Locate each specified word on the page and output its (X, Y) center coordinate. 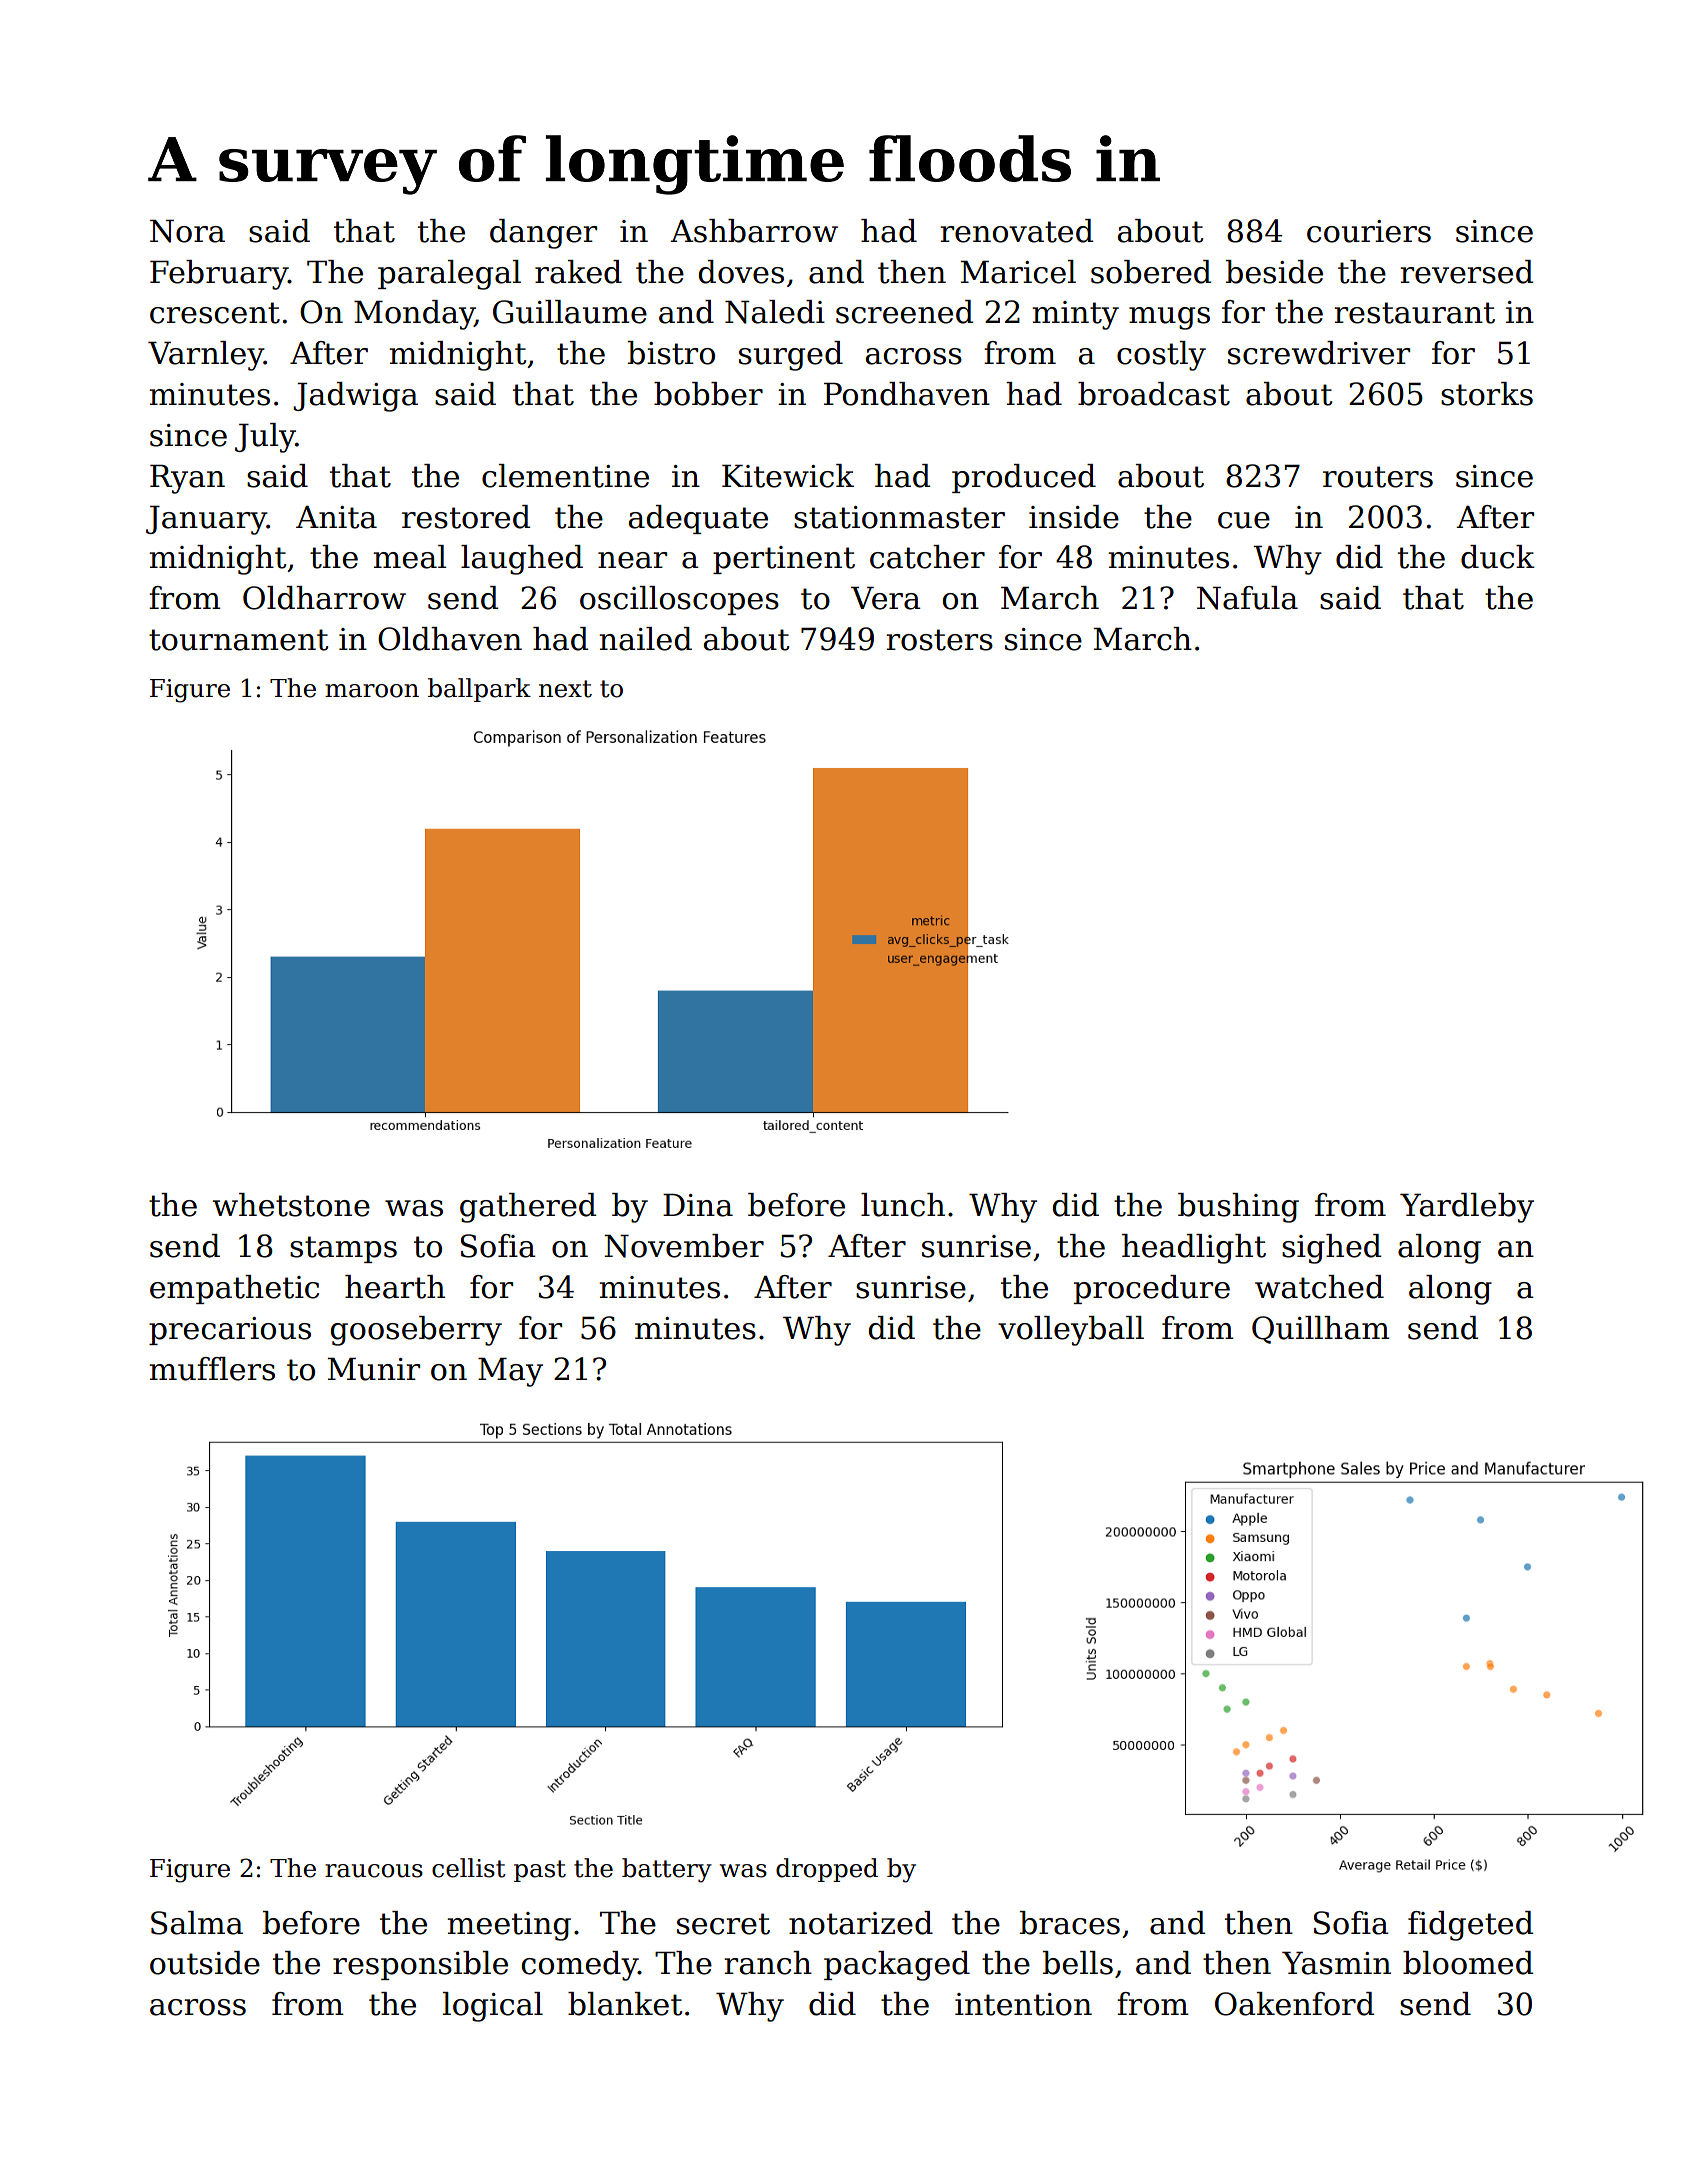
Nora (187, 231)
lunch (903, 1205)
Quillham (1321, 1330)
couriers (1369, 231)
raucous (374, 1871)
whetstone (291, 1205)
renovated (1016, 231)
